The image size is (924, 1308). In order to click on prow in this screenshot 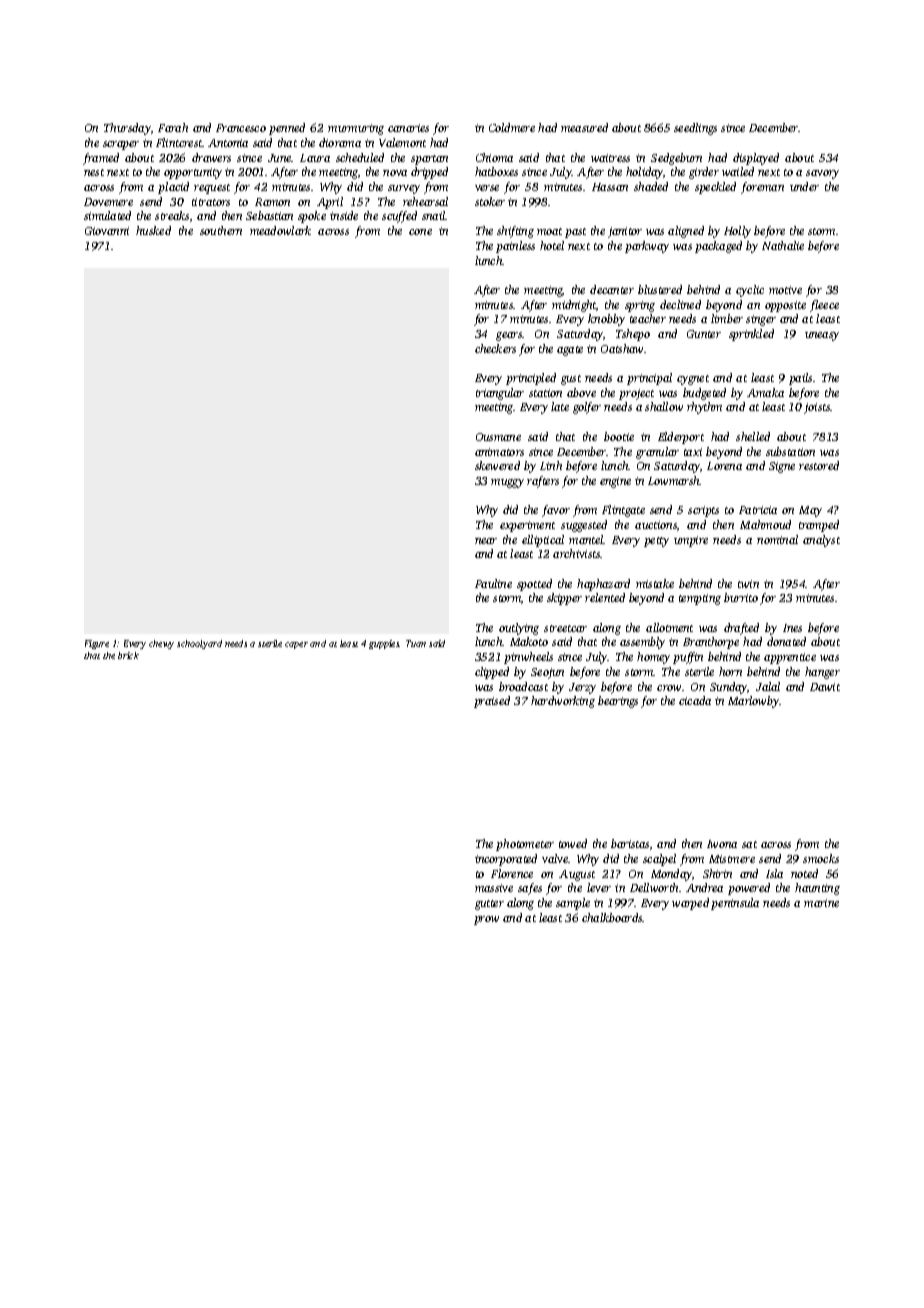, I will do `click(486, 920)`.
